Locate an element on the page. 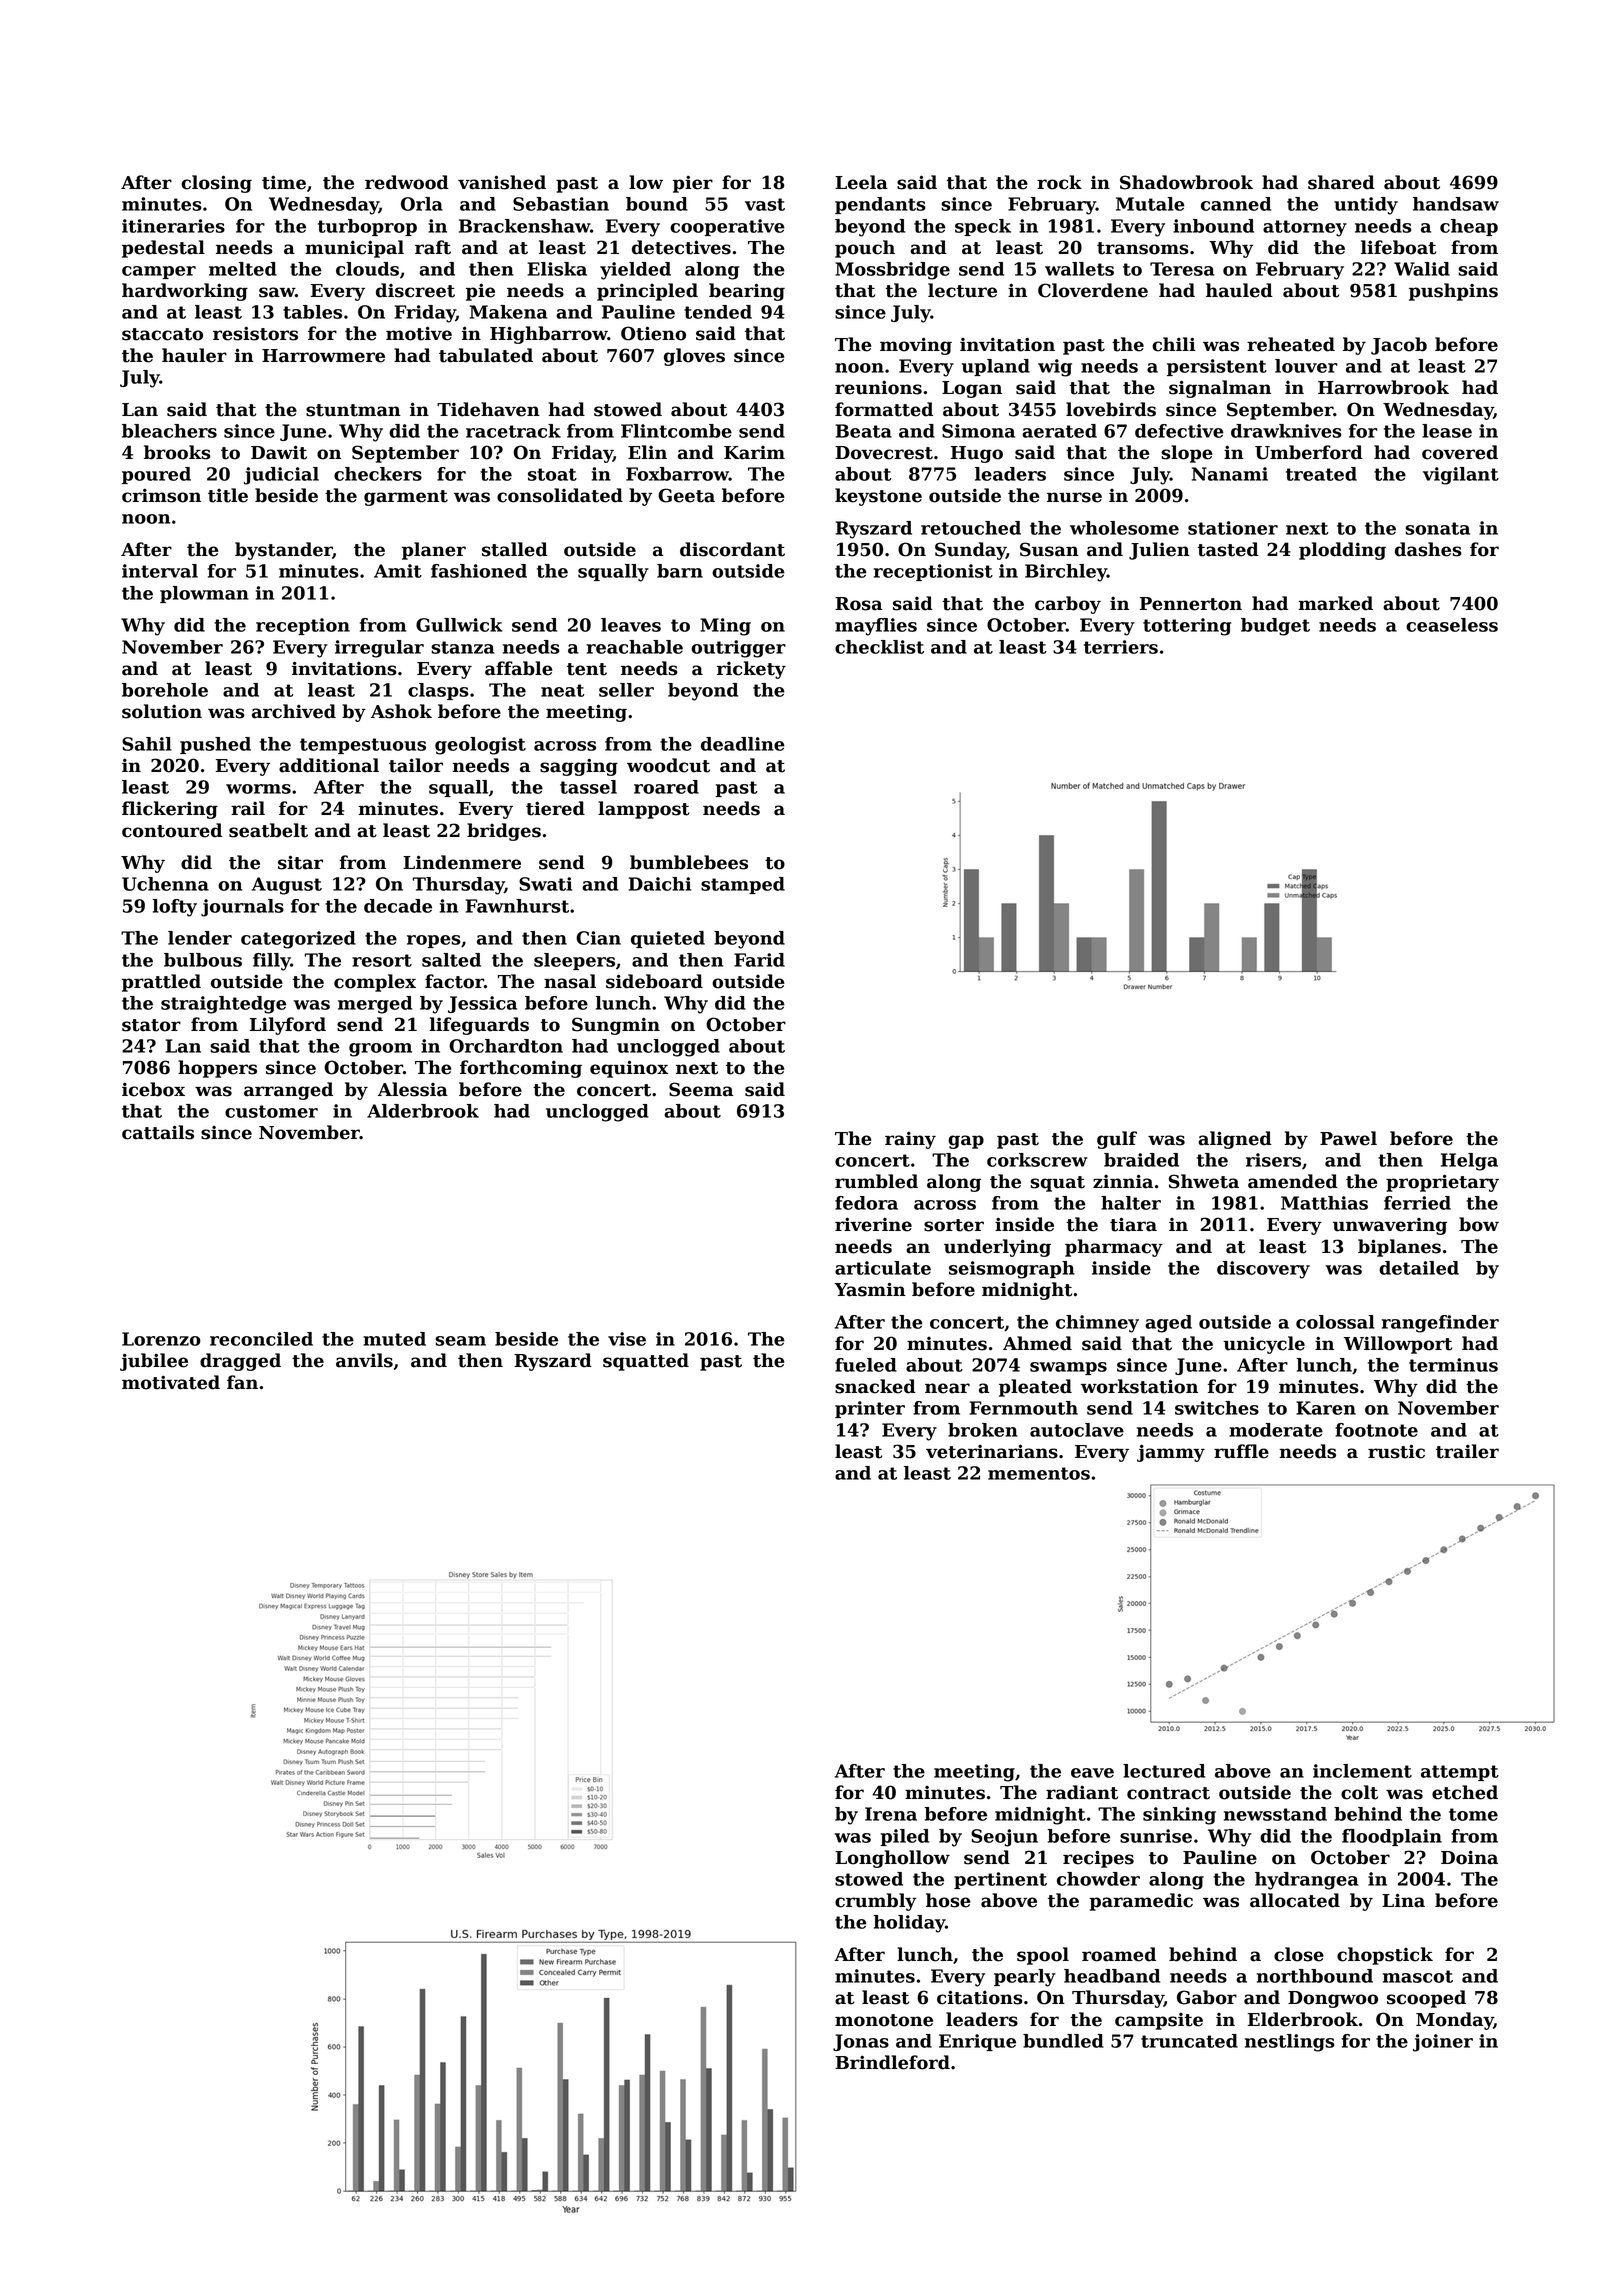 The width and height of the document is (1620, 2292). crumbly is located at coordinates (875, 1902).
